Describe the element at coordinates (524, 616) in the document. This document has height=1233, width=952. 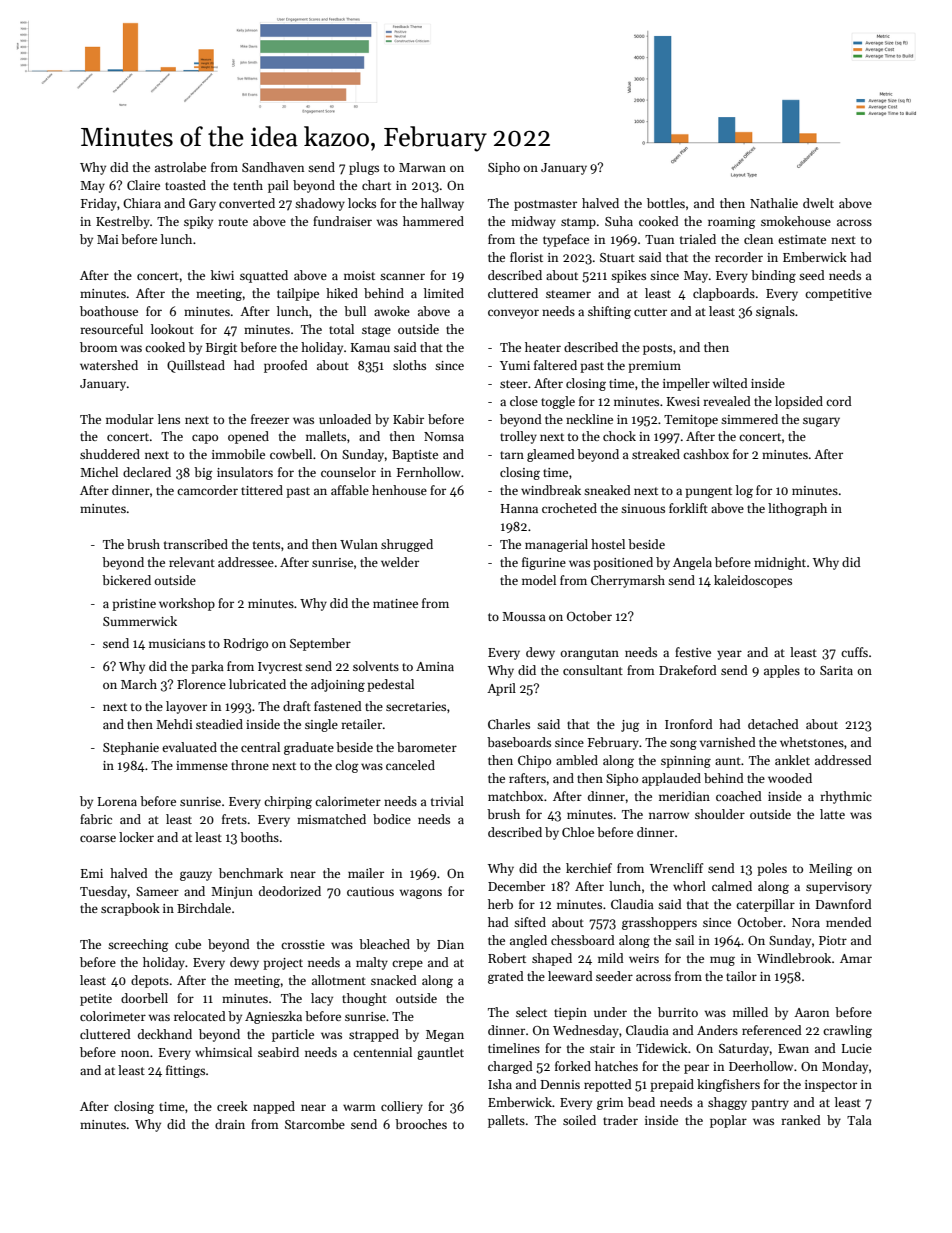
I see `Moussa` at that location.
